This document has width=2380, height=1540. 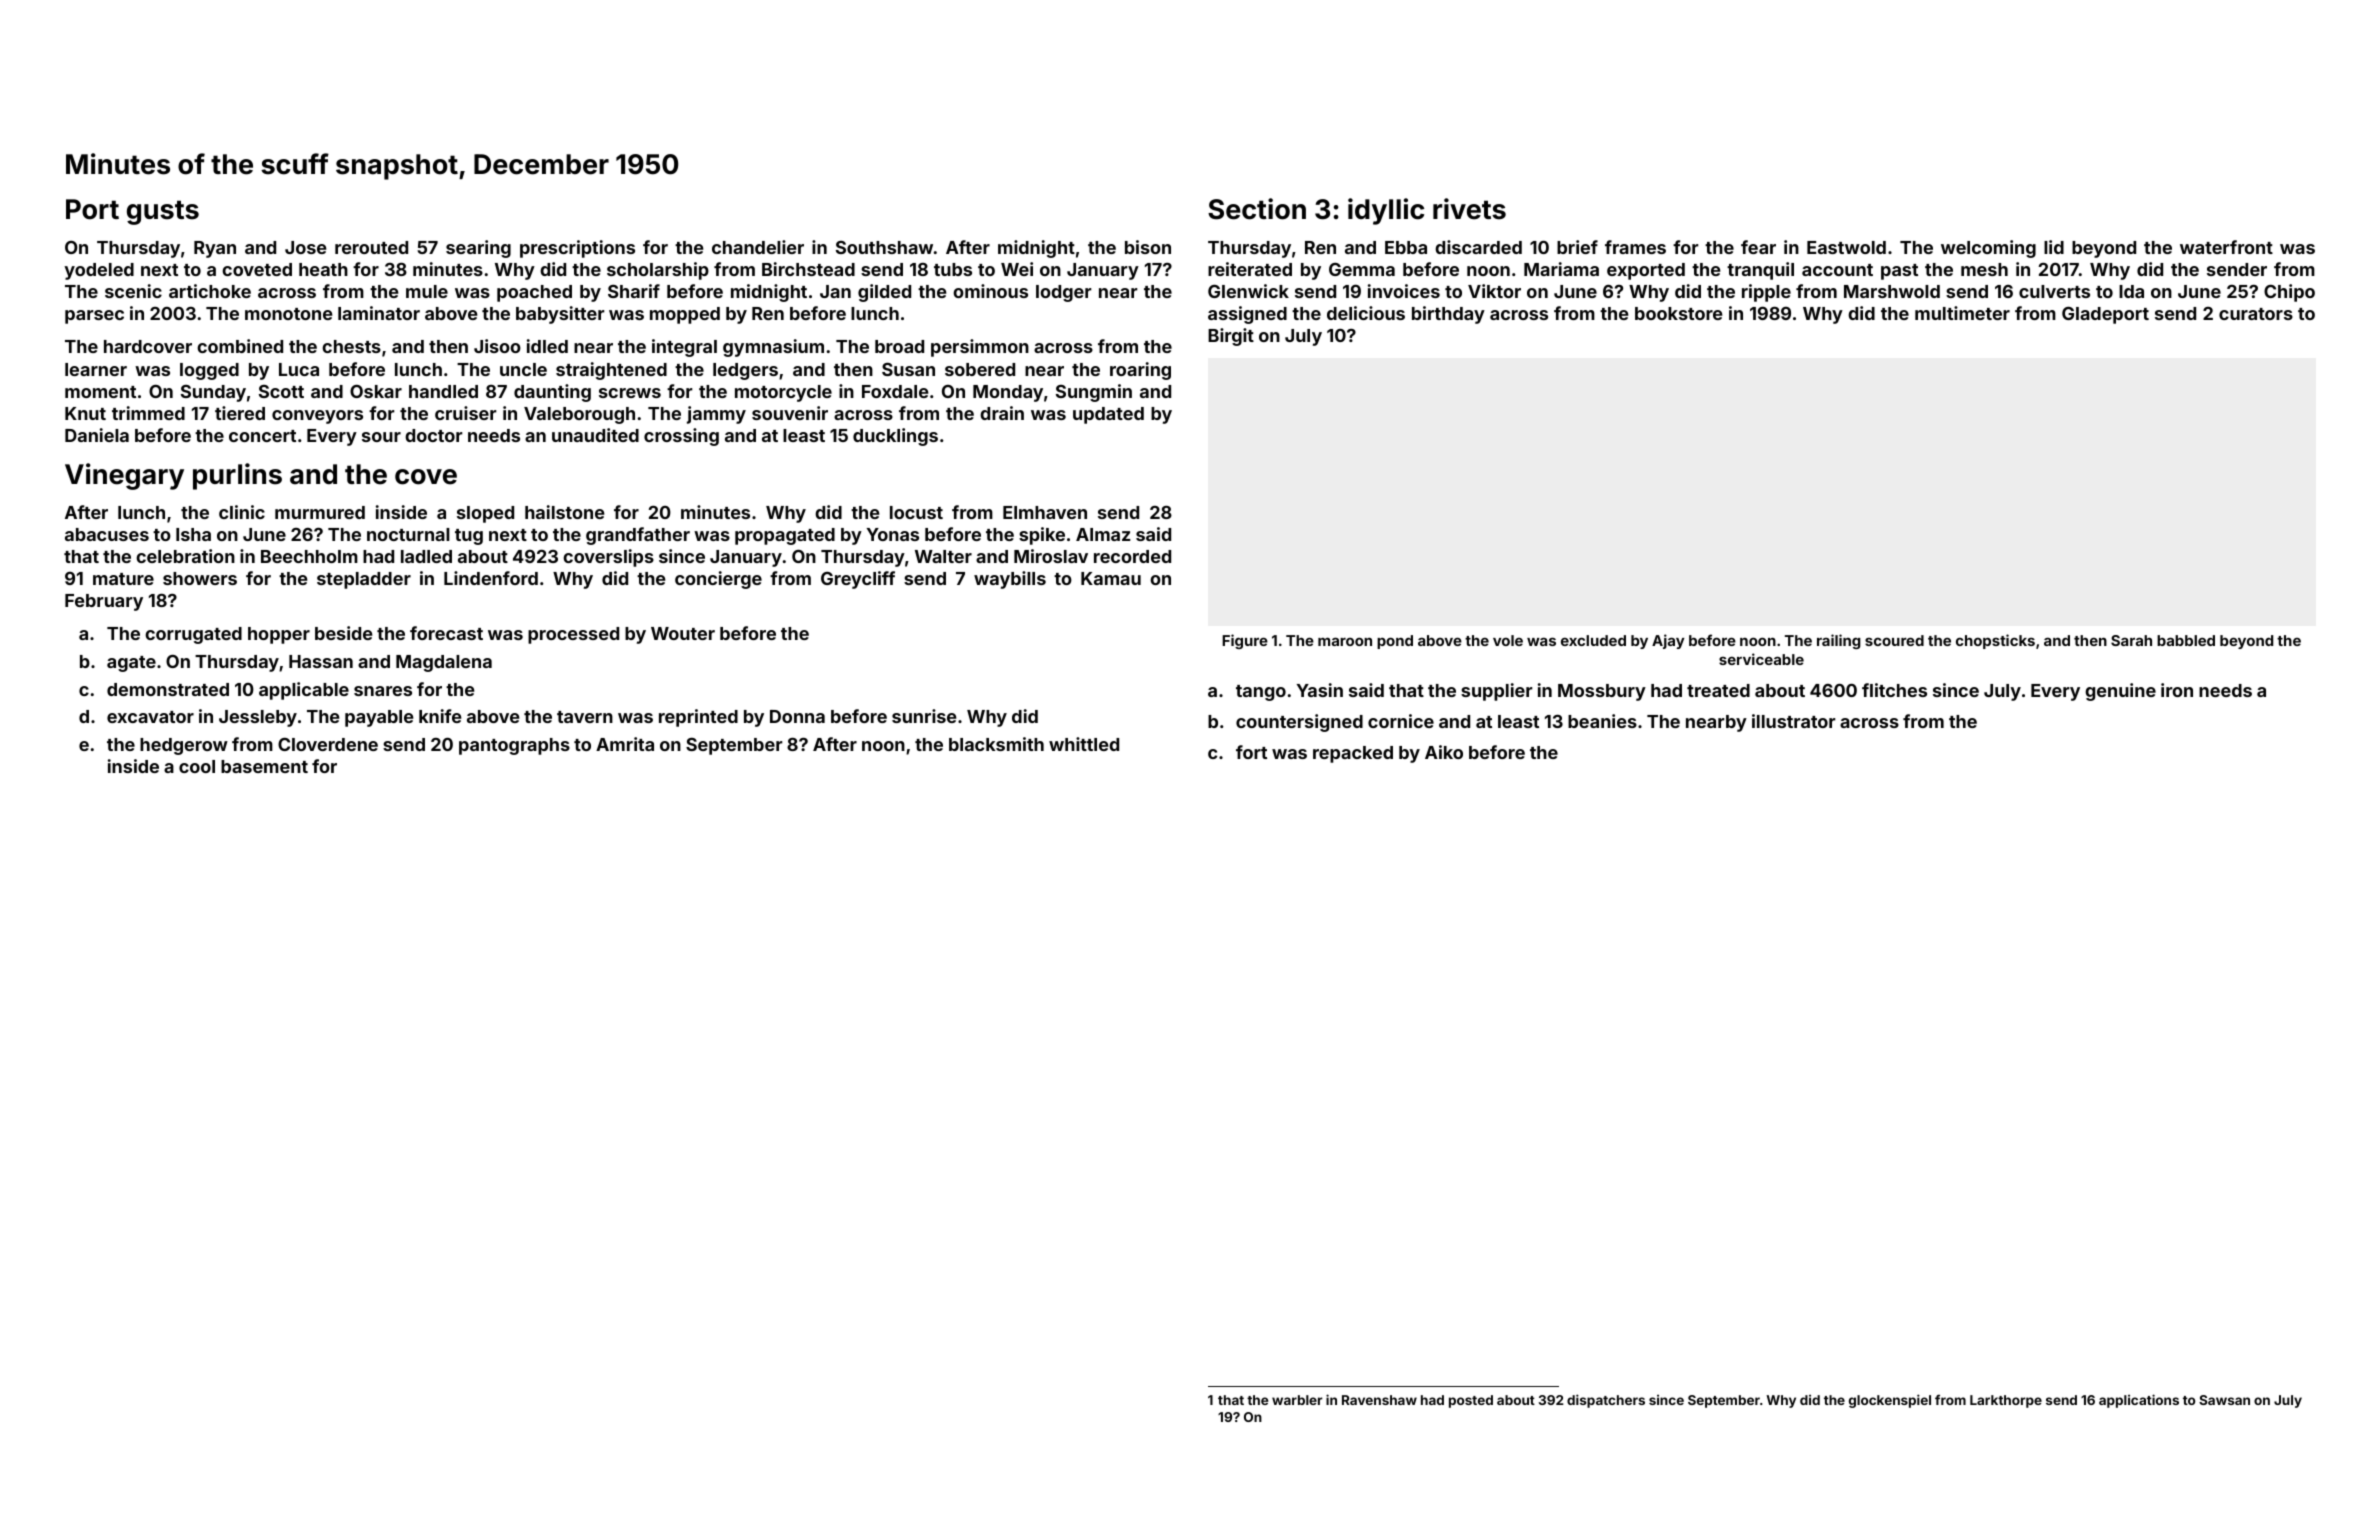 What do you see at coordinates (1794, 721) in the document?
I see `illustrator` at bounding box center [1794, 721].
